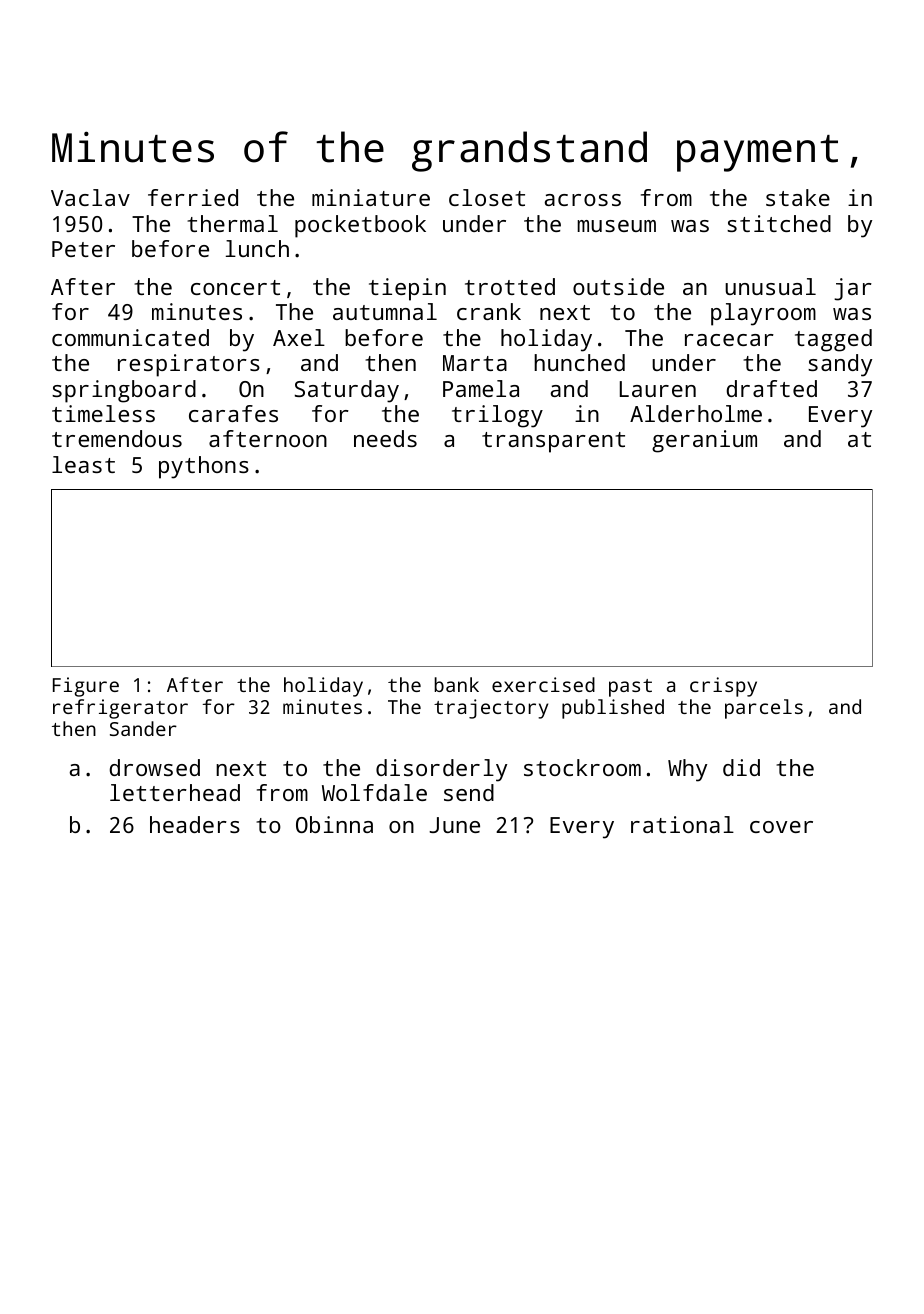 The width and height of the screenshot is (924, 1314). I want to click on did, so click(741, 767).
